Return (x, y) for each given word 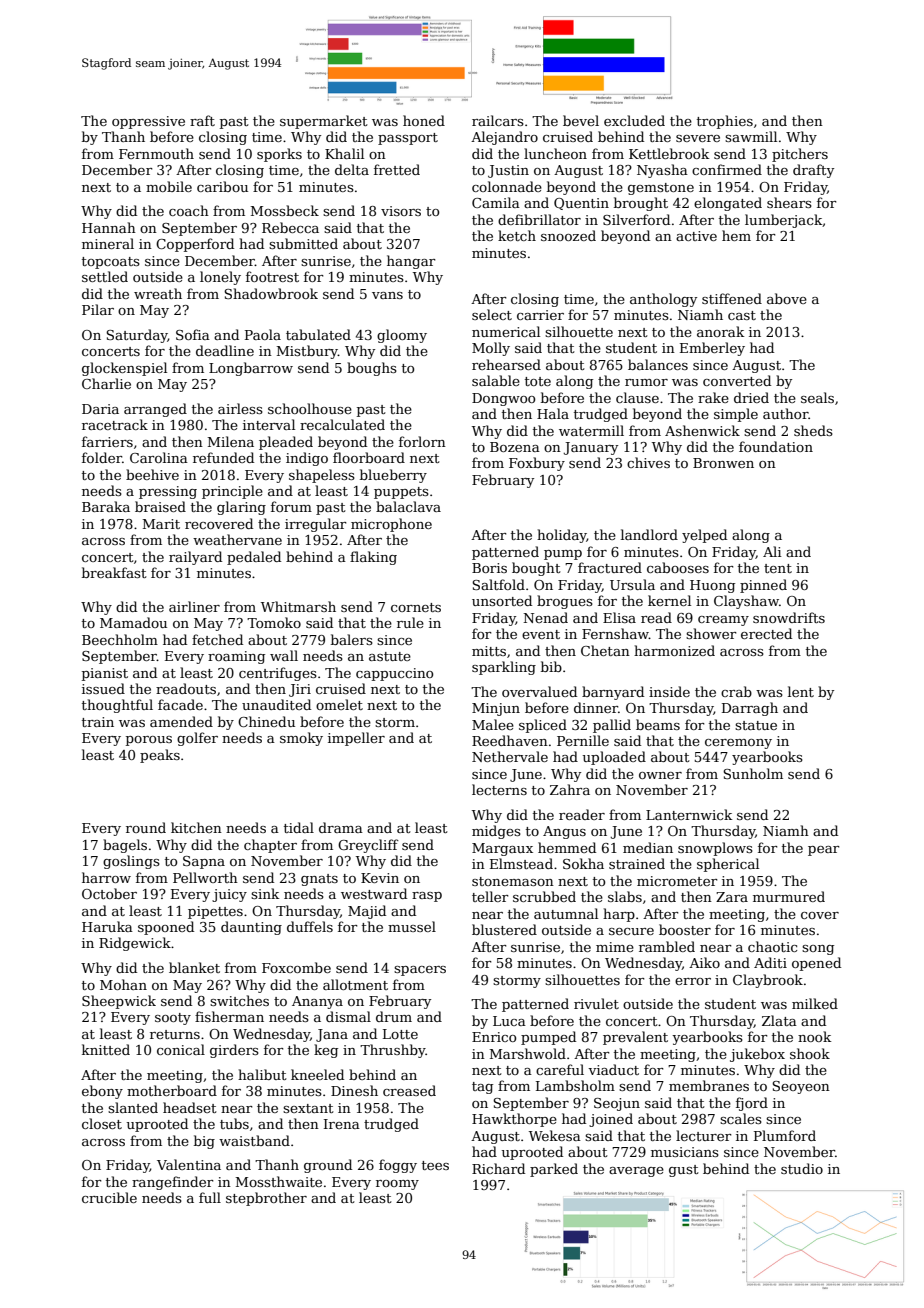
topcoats (111, 263)
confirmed (727, 169)
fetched (217, 639)
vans (387, 295)
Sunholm (753, 773)
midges (496, 832)
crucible (109, 1197)
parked (554, 1170)
